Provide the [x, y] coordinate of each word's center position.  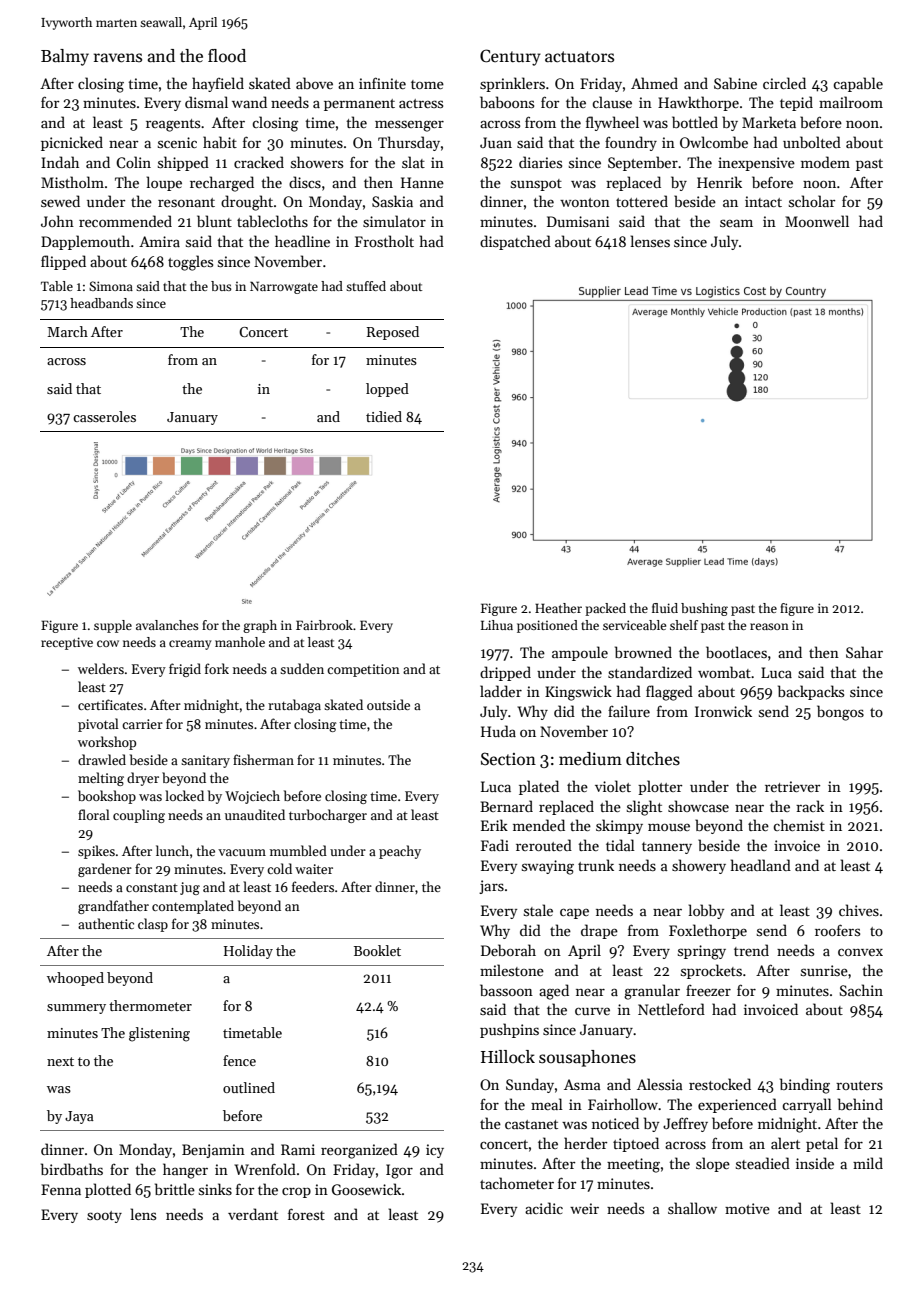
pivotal [98, 725]
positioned [547, 626]
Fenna [61, 1189]
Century [510, 57]
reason [769, 626]
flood [227, 55]
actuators [579, 57]
